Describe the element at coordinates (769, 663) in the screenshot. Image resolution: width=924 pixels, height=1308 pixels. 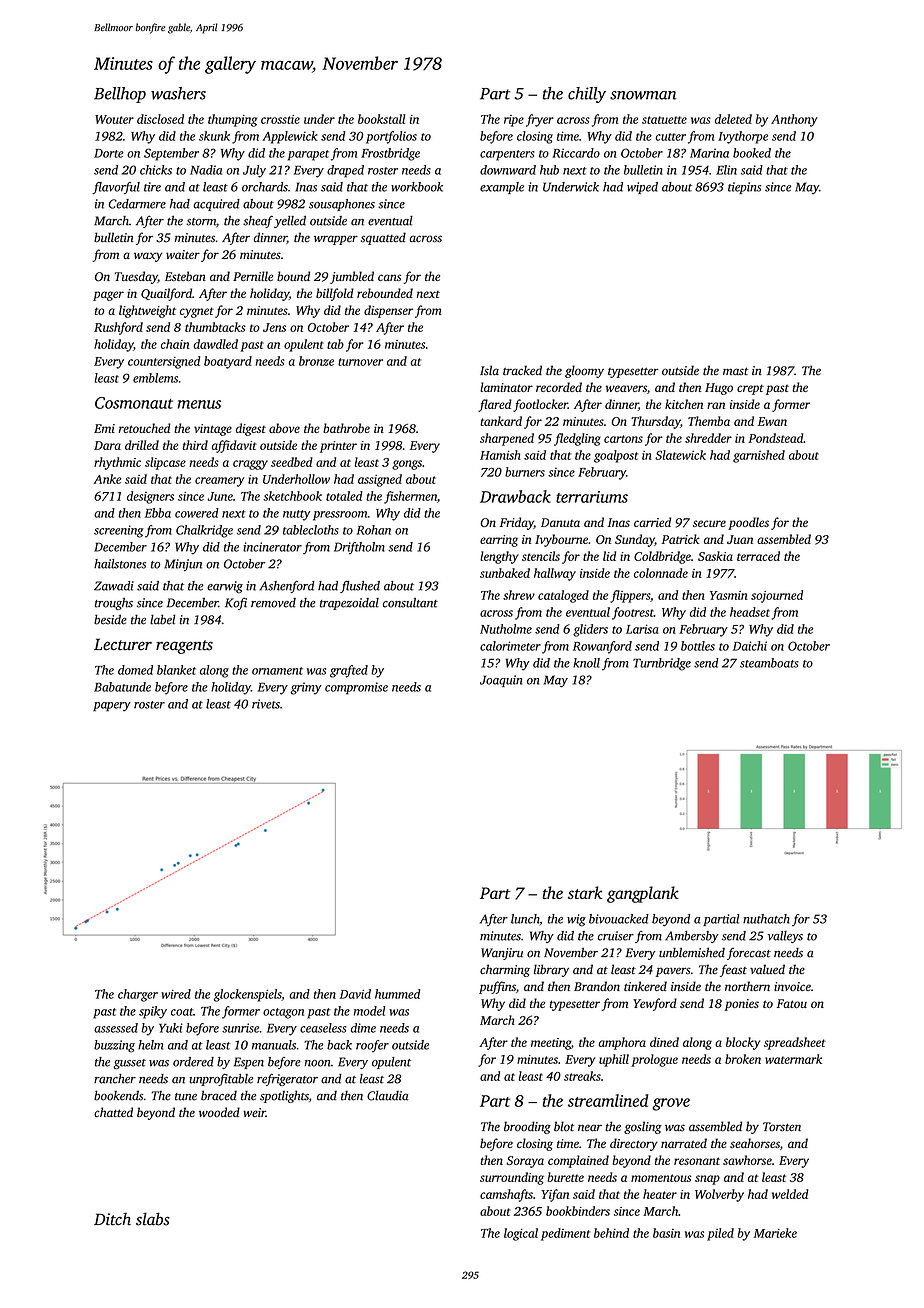
I see `steamboats` at that location.
